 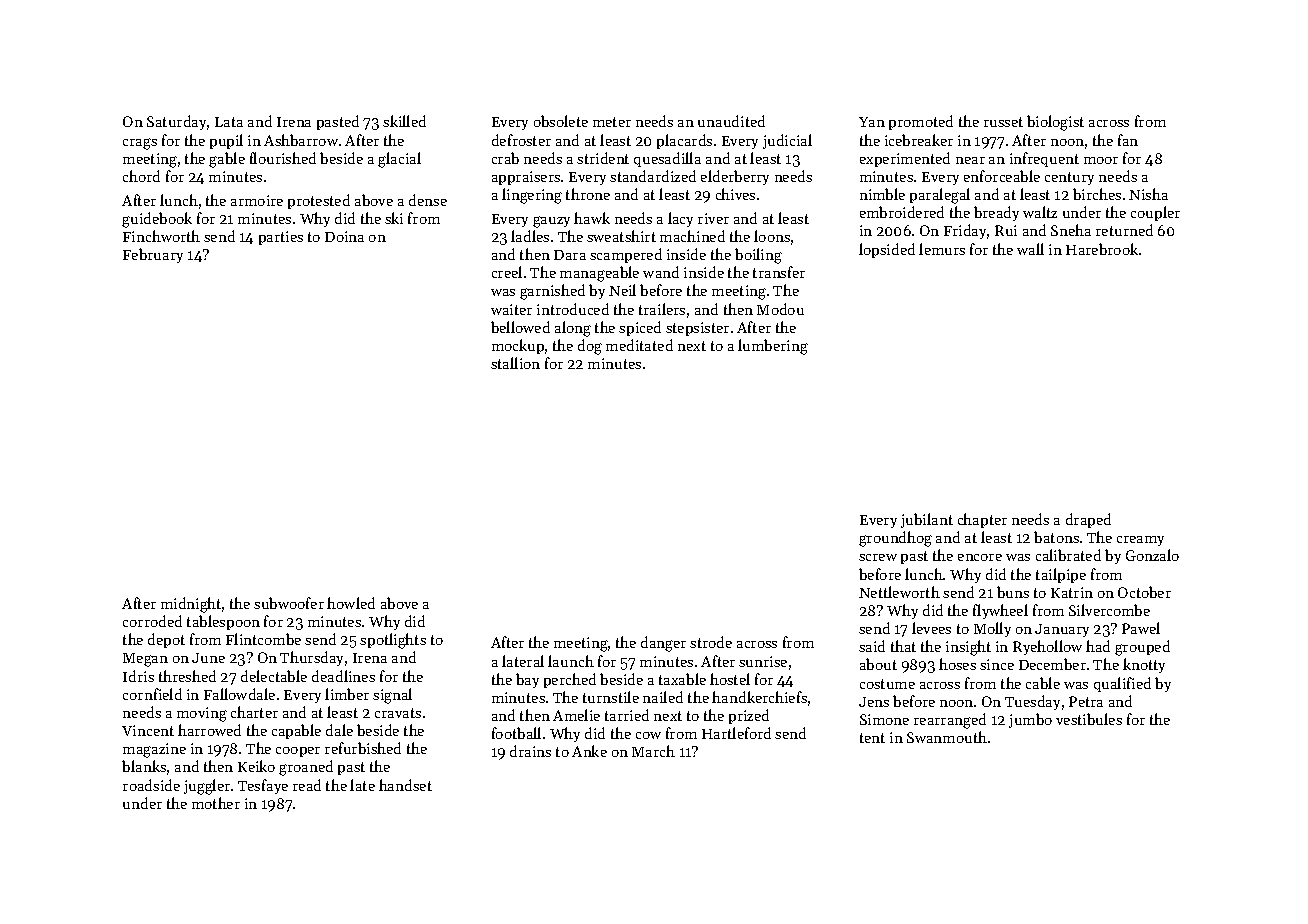 I want to click on river, so click(x=713, y=218).
